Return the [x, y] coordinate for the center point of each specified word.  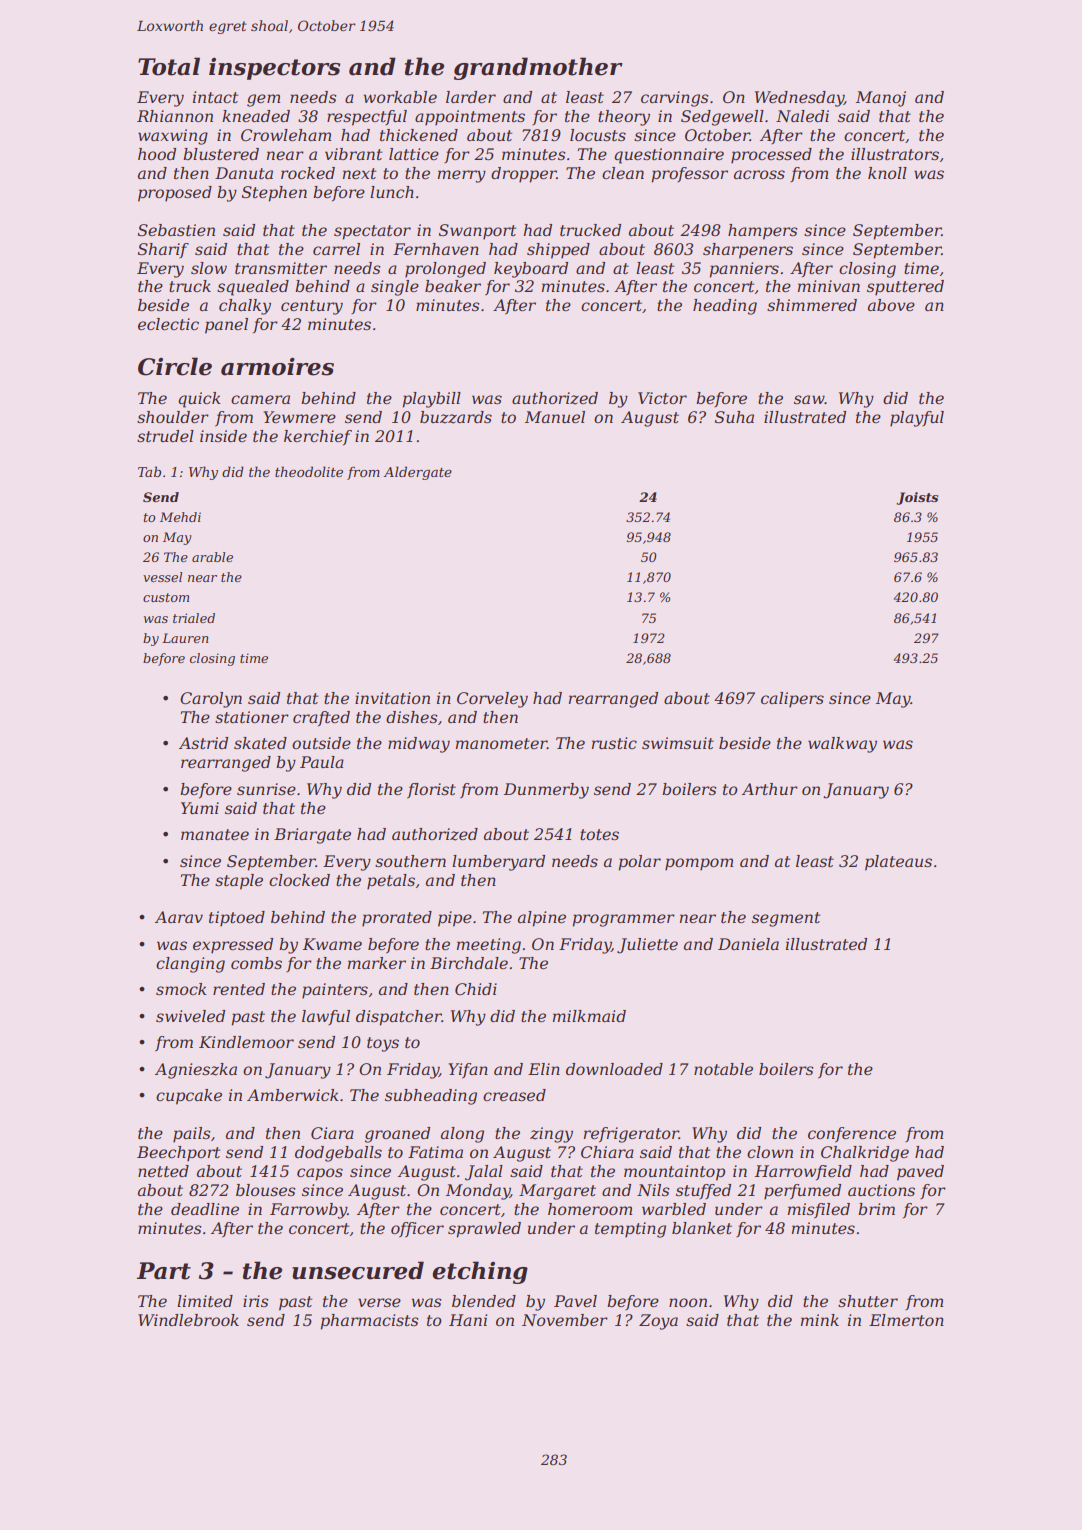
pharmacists [369, 1322]
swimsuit [678, 743]
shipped [558, 251]
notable [723, 1069]
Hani [468, 1320]
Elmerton [906, 1320]
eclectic [168, 324]
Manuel [555, 417]
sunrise [266, 789]
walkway [842, 745]
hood [157, 154]
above [891, 305]
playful [917, 419]
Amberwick [293, 1095]
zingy [551, 1135]
